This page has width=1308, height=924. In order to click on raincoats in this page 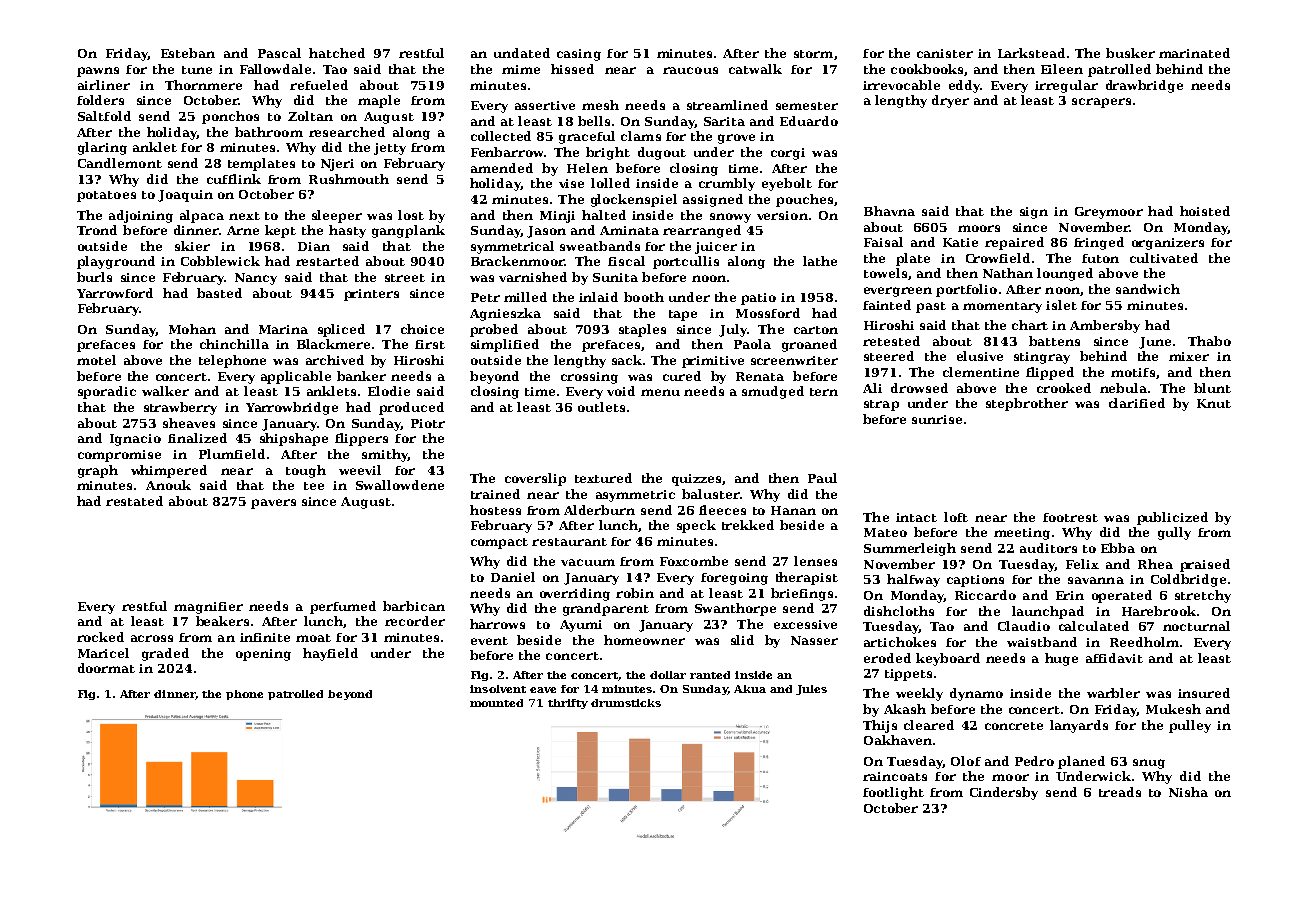, I will do `click(895, 776)`.
